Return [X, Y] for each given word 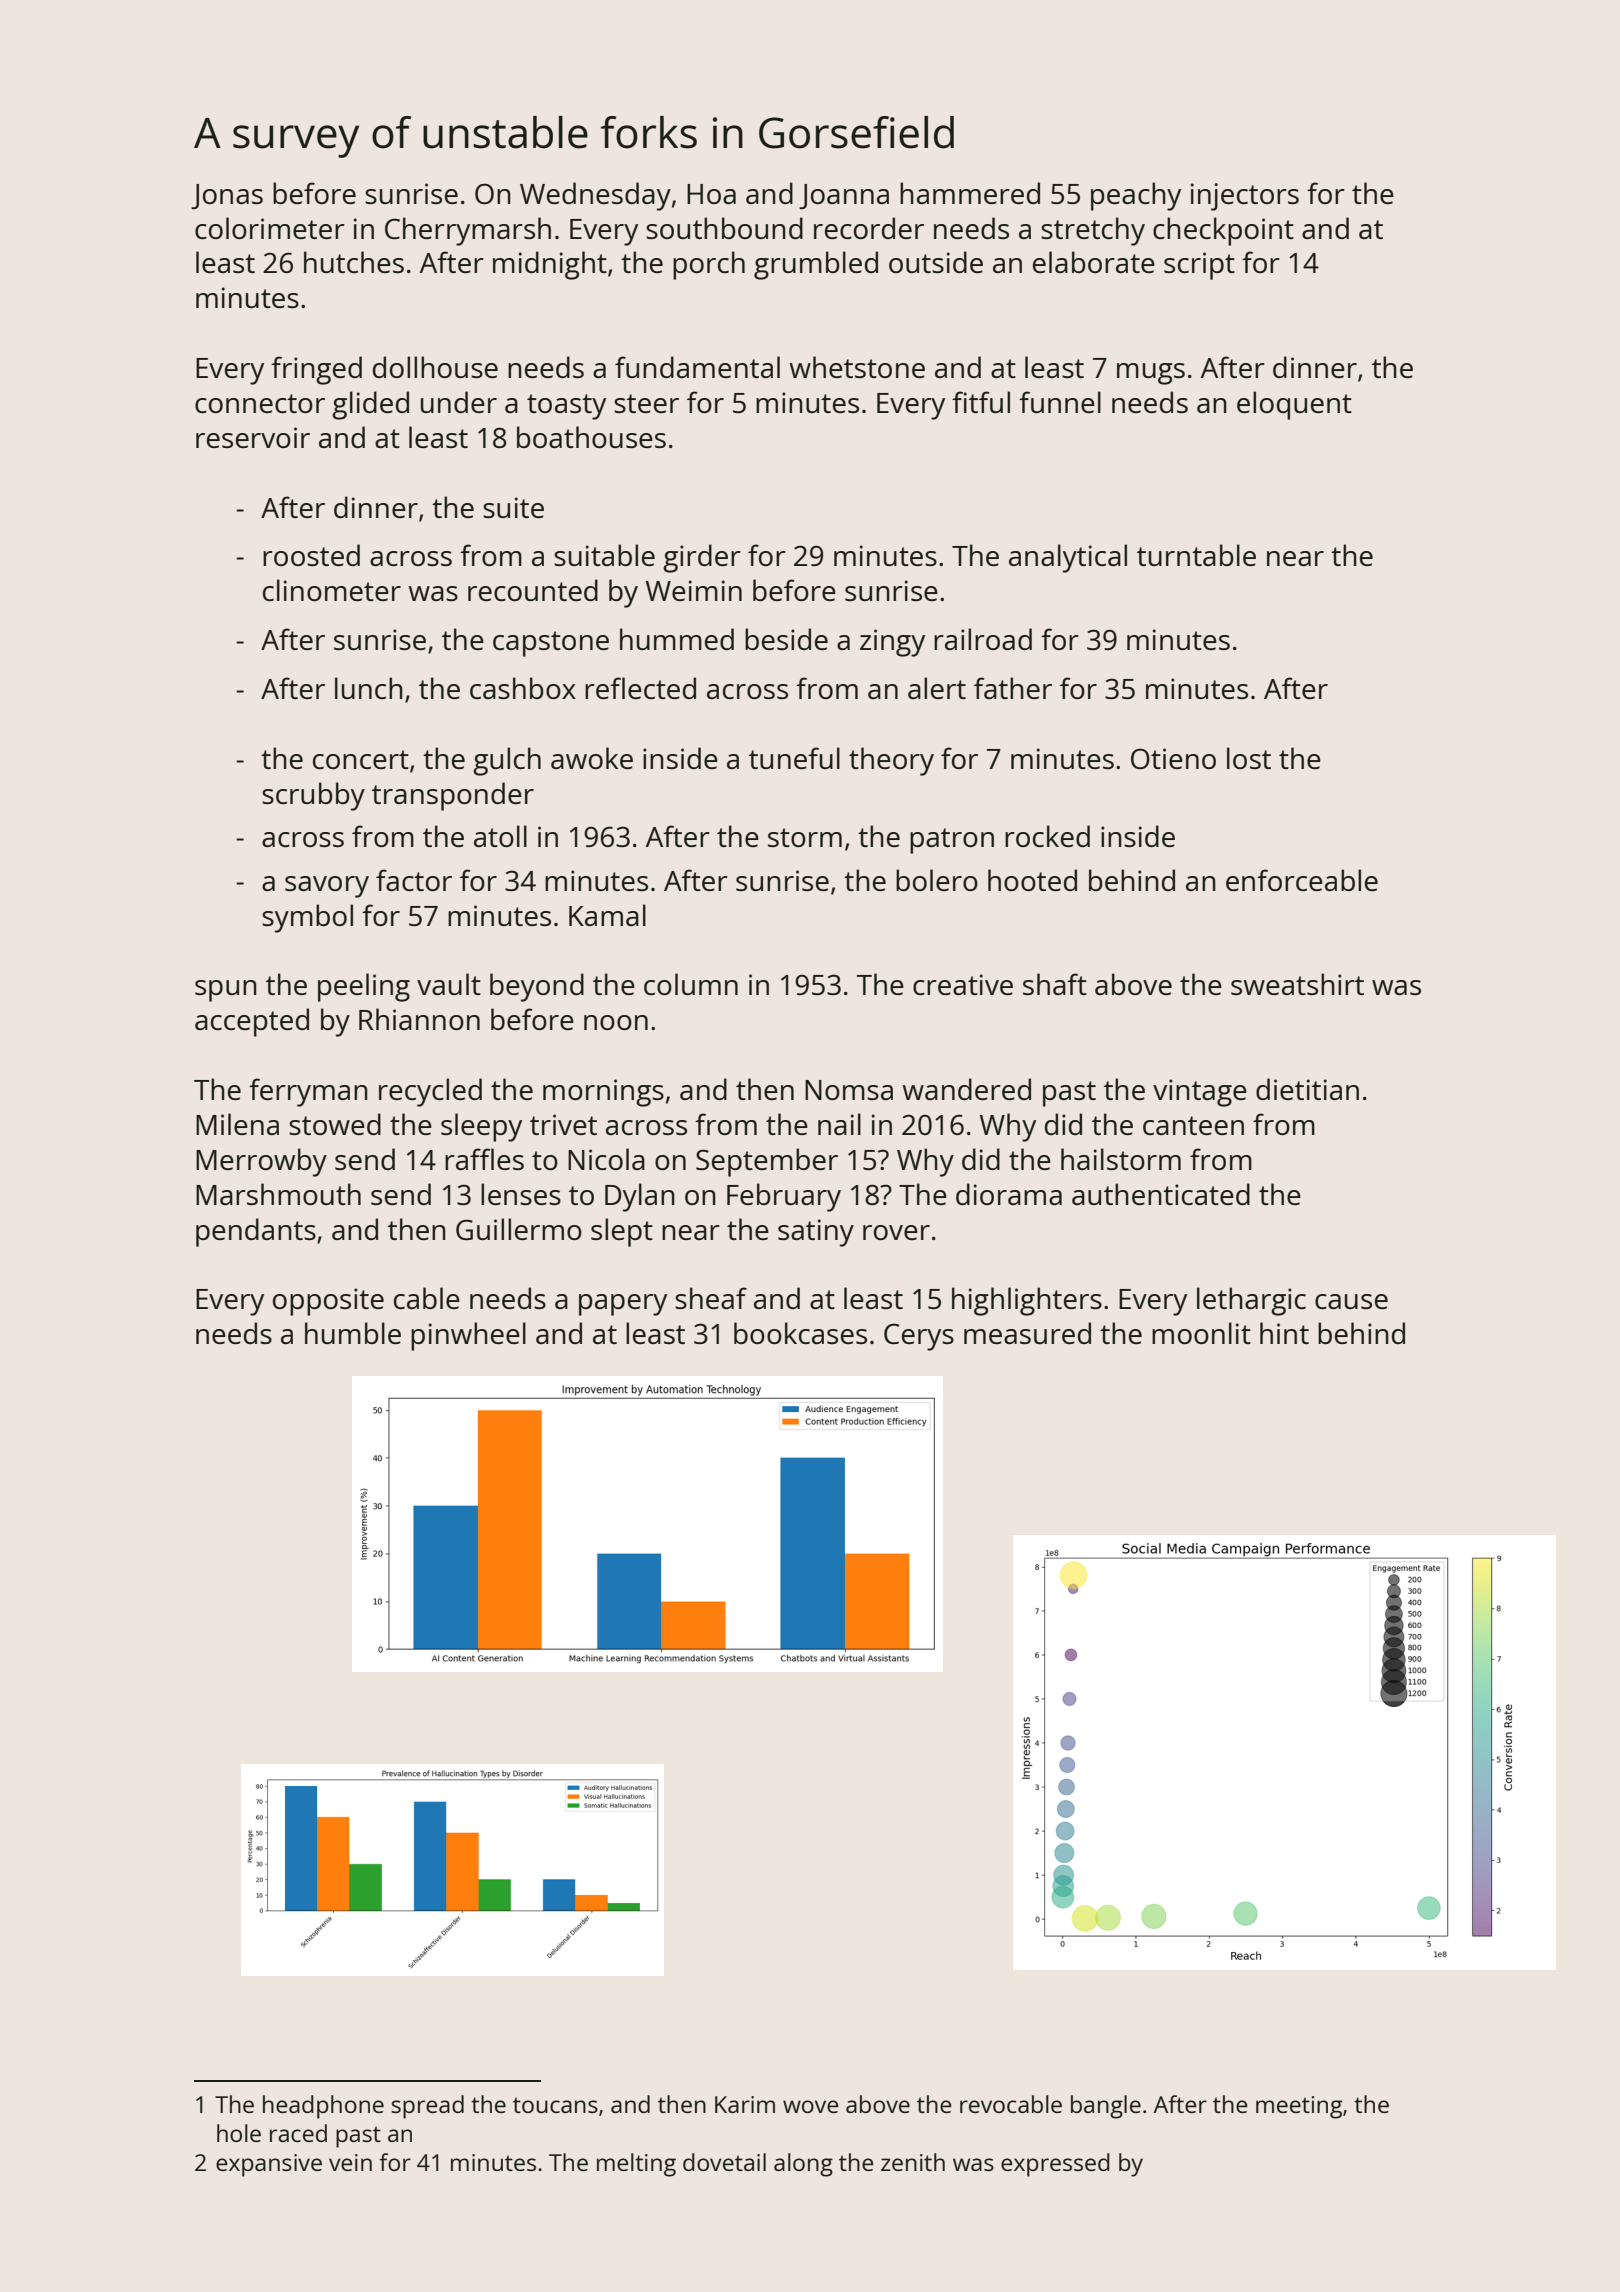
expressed [1055, 2165]
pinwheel [468, 1336]
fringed [316, 370]
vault [449, 984]
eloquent [1294, 405]
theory [891, 761]
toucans [555, 2105]
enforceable [1302, 880]
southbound [724, 228]
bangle [1106, 2107]
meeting [1299, 2107]
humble [353, 1333]
